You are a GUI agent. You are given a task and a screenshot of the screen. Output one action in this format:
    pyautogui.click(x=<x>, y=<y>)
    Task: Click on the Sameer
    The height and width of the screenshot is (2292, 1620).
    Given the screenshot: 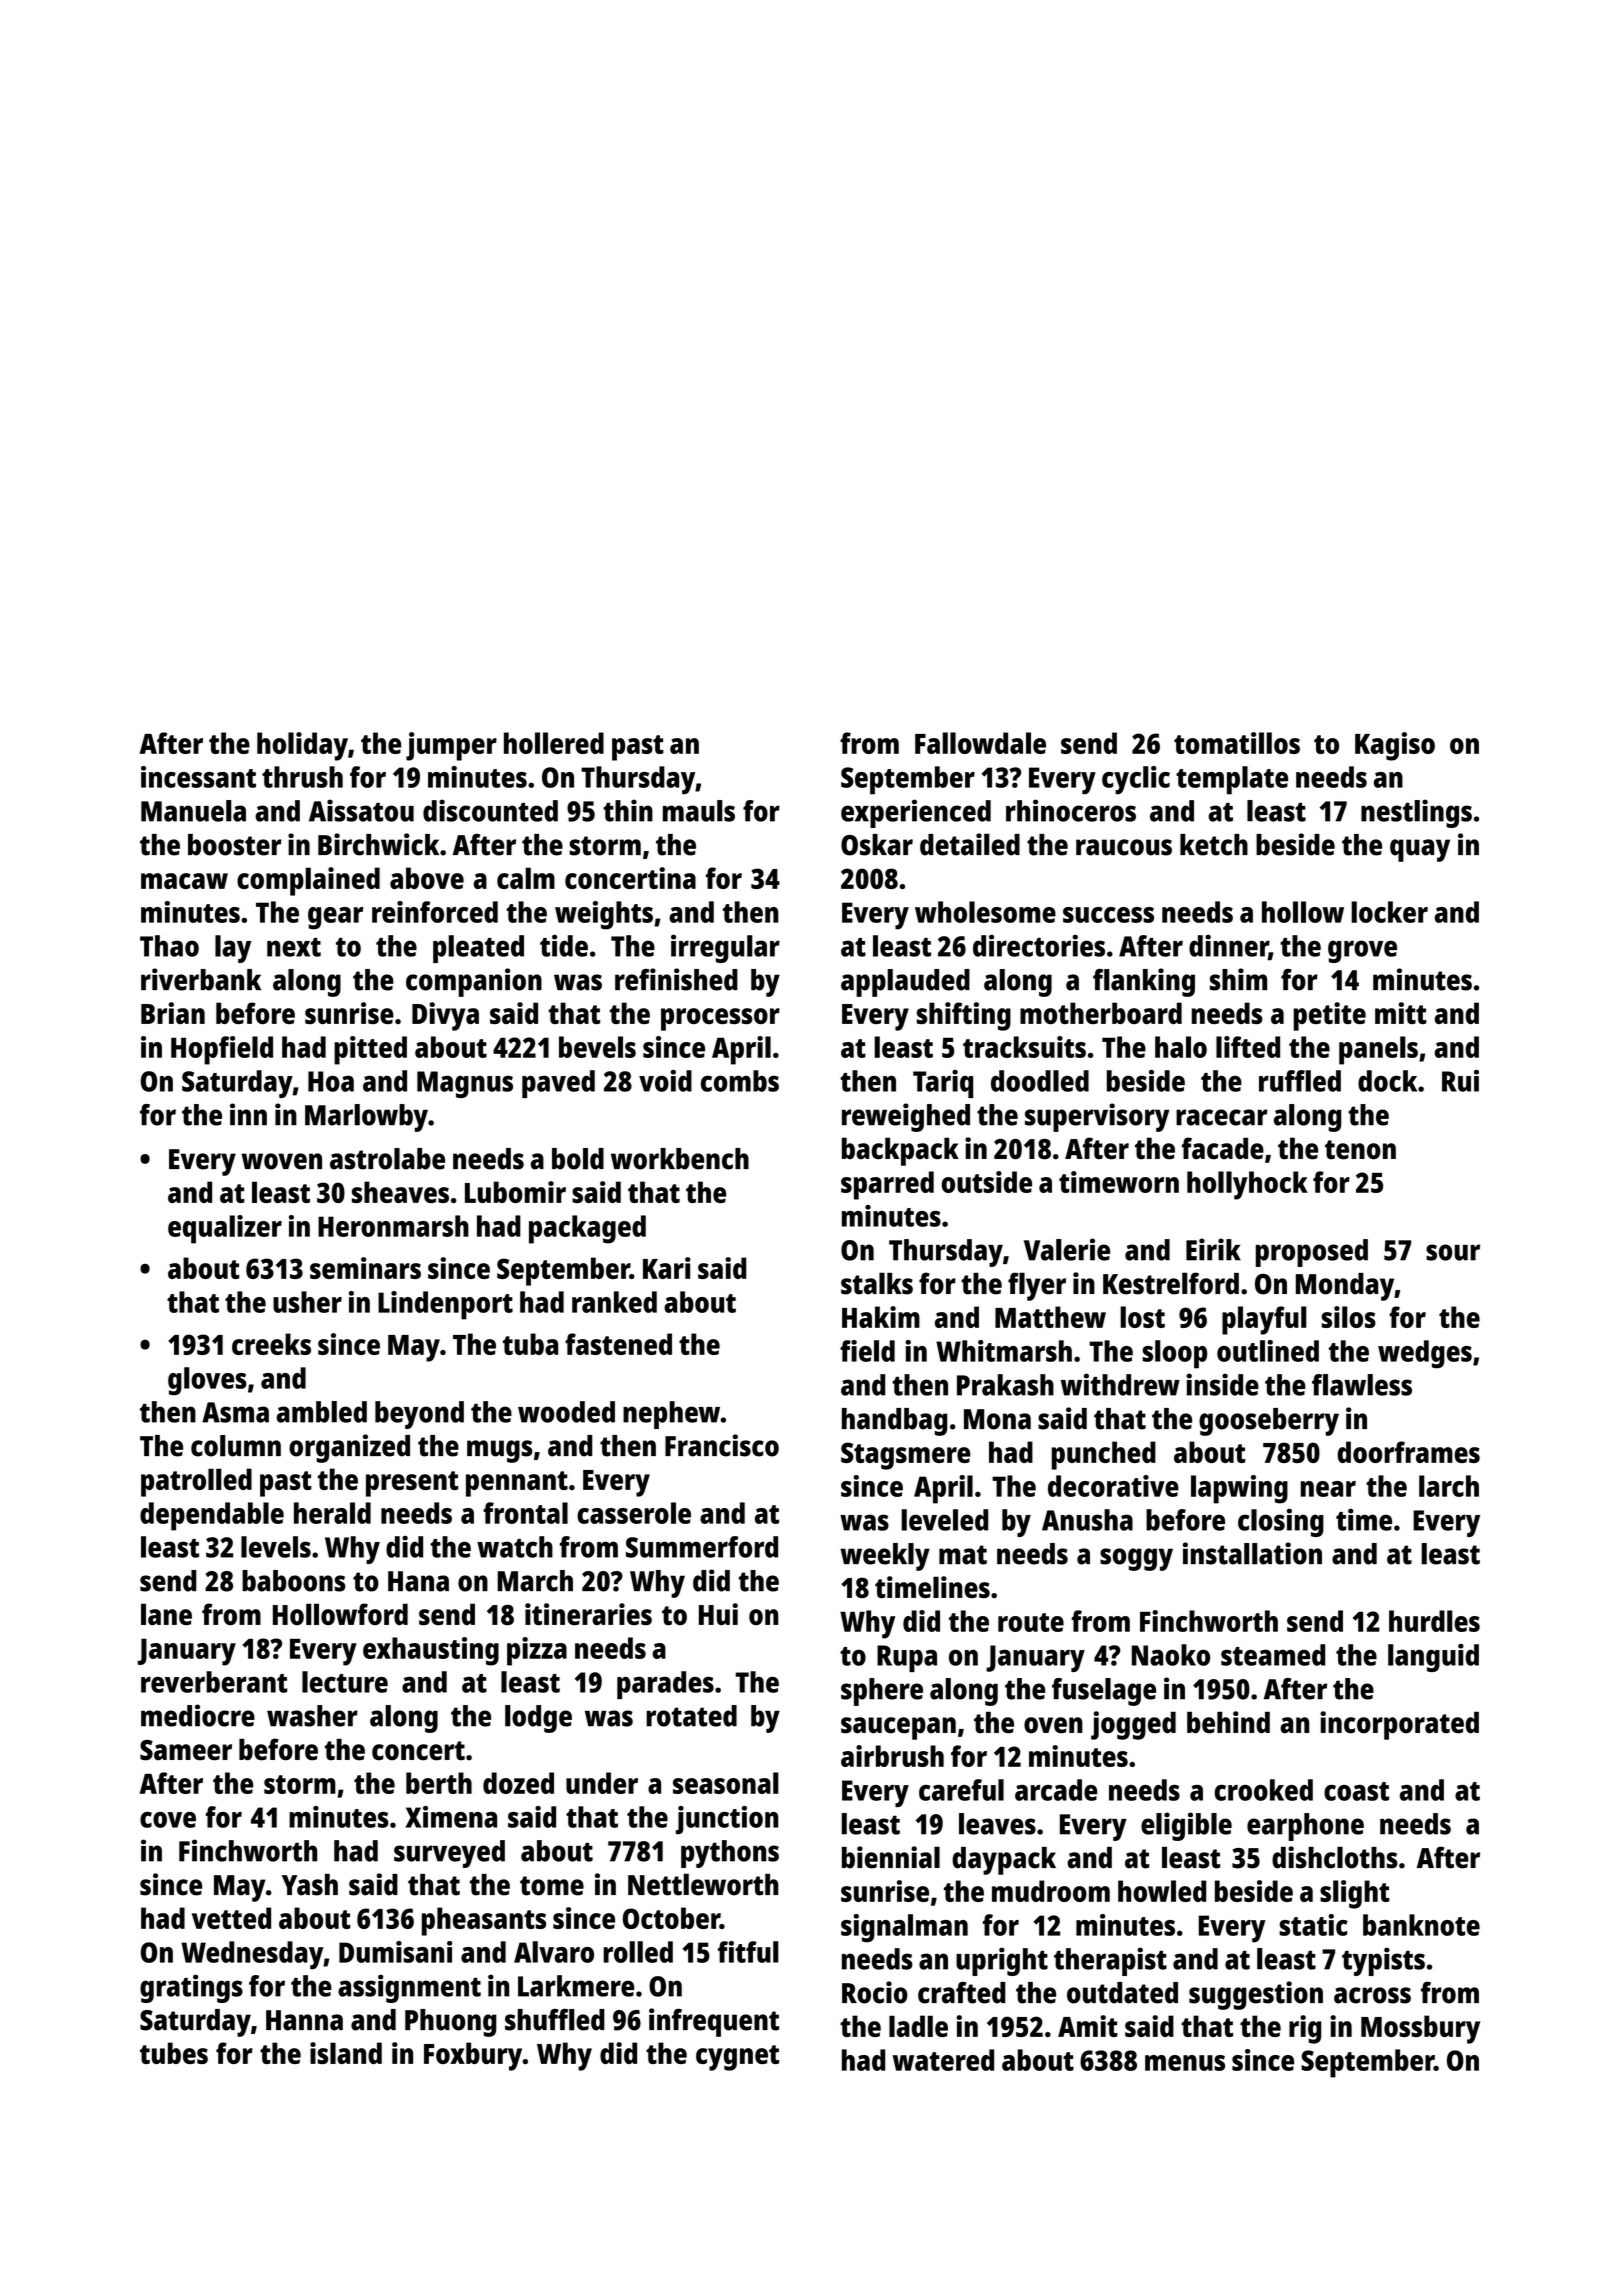 What is the action you would take?
    pyautogui.click(x=186, y=1750)
